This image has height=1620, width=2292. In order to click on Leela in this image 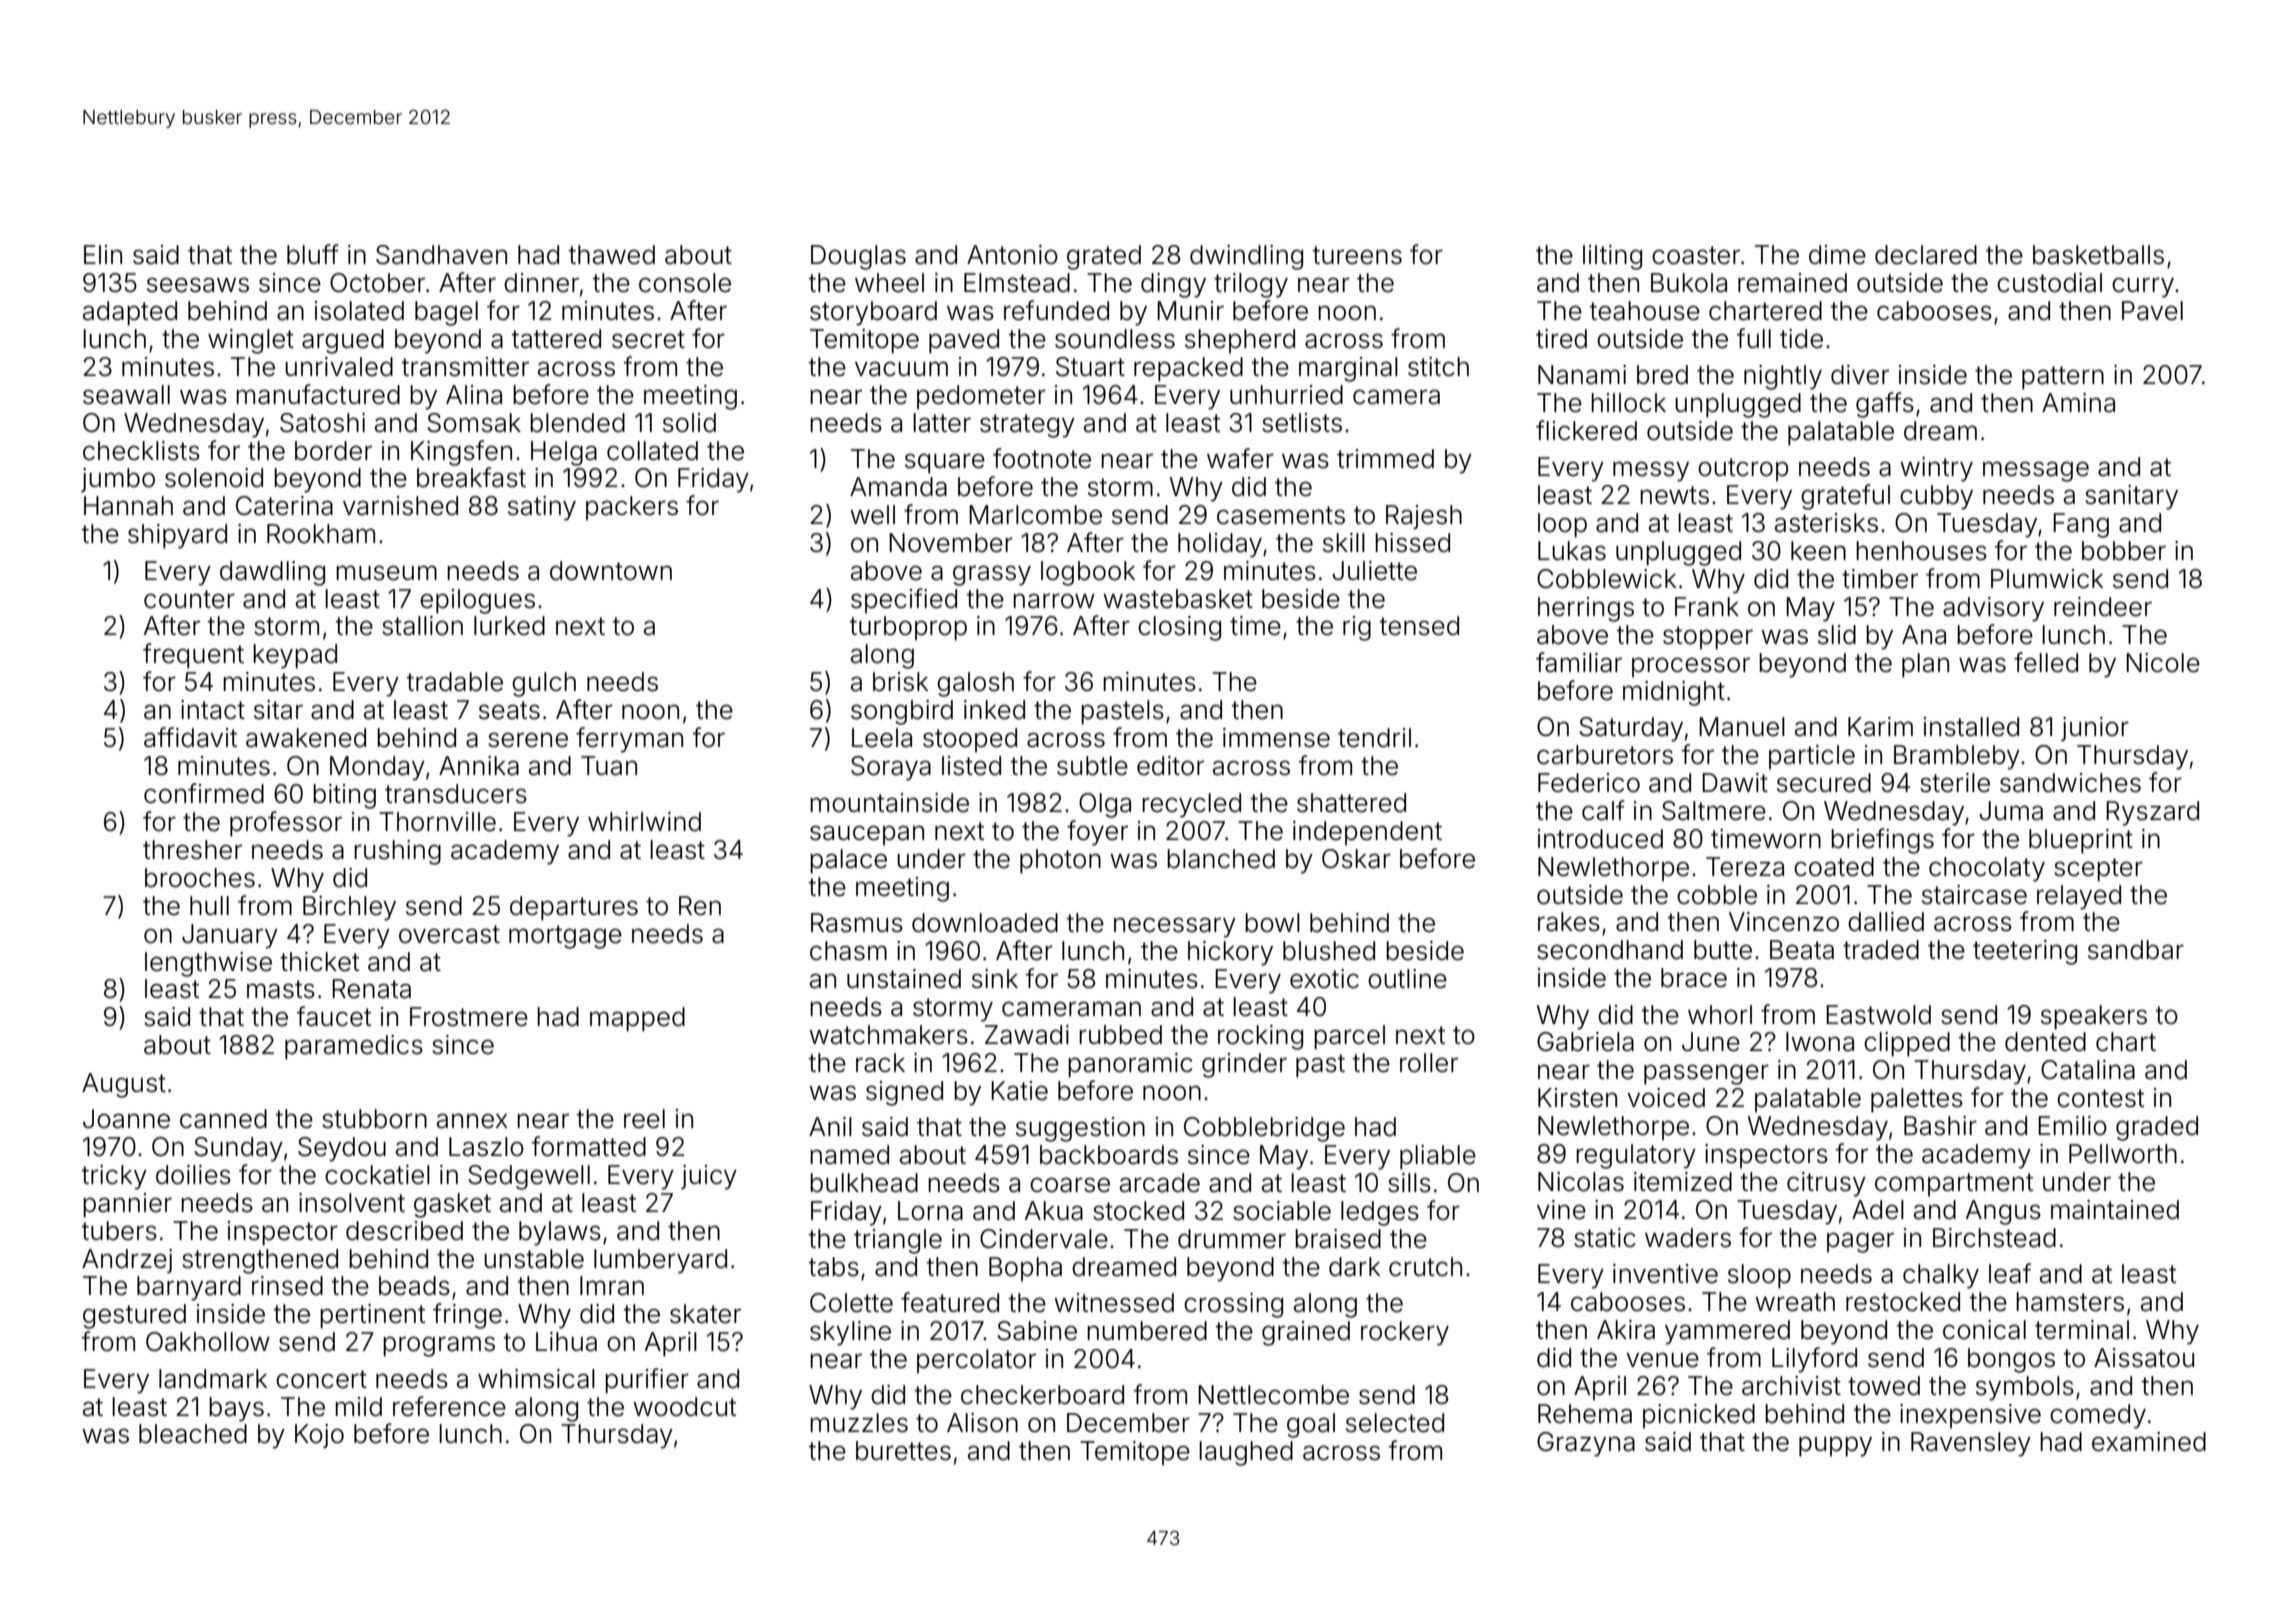, I will do `click(882, 738)`.
